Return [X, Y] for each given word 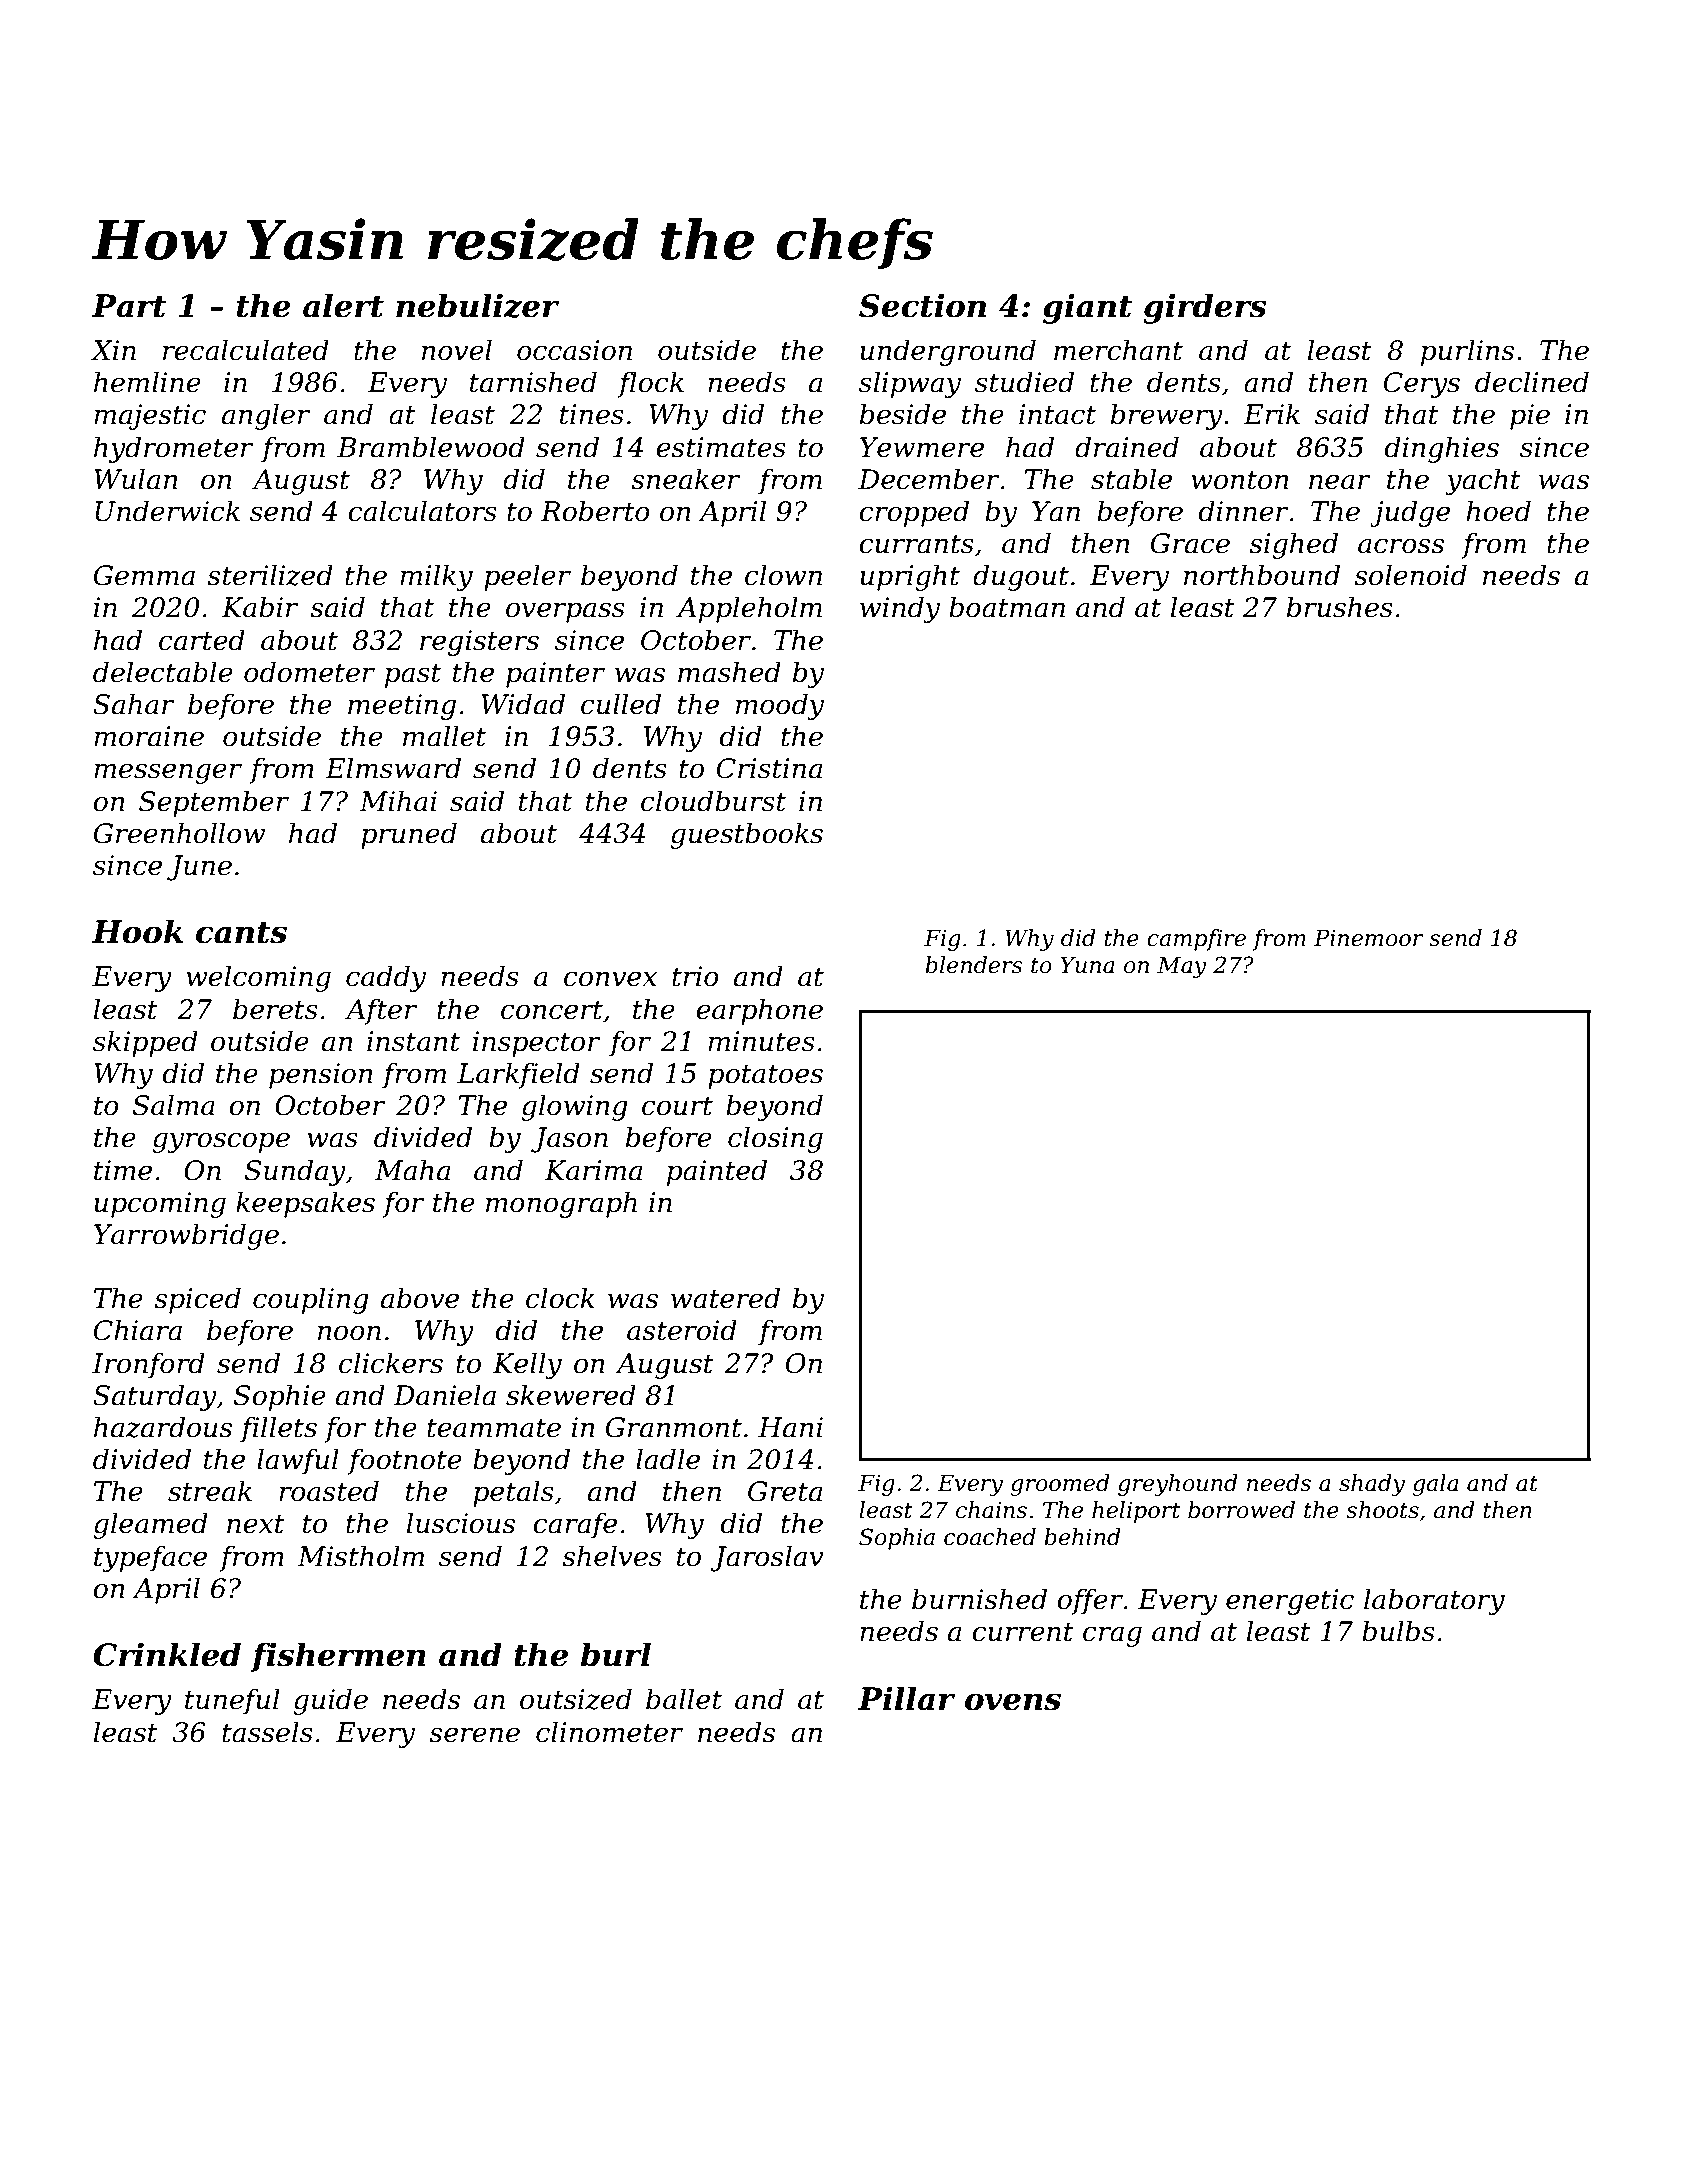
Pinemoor [1369, 938]
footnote [405, 1461]
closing [775, 1139]
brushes [1340, 607]
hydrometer [173, 449]
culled [621, 704]
